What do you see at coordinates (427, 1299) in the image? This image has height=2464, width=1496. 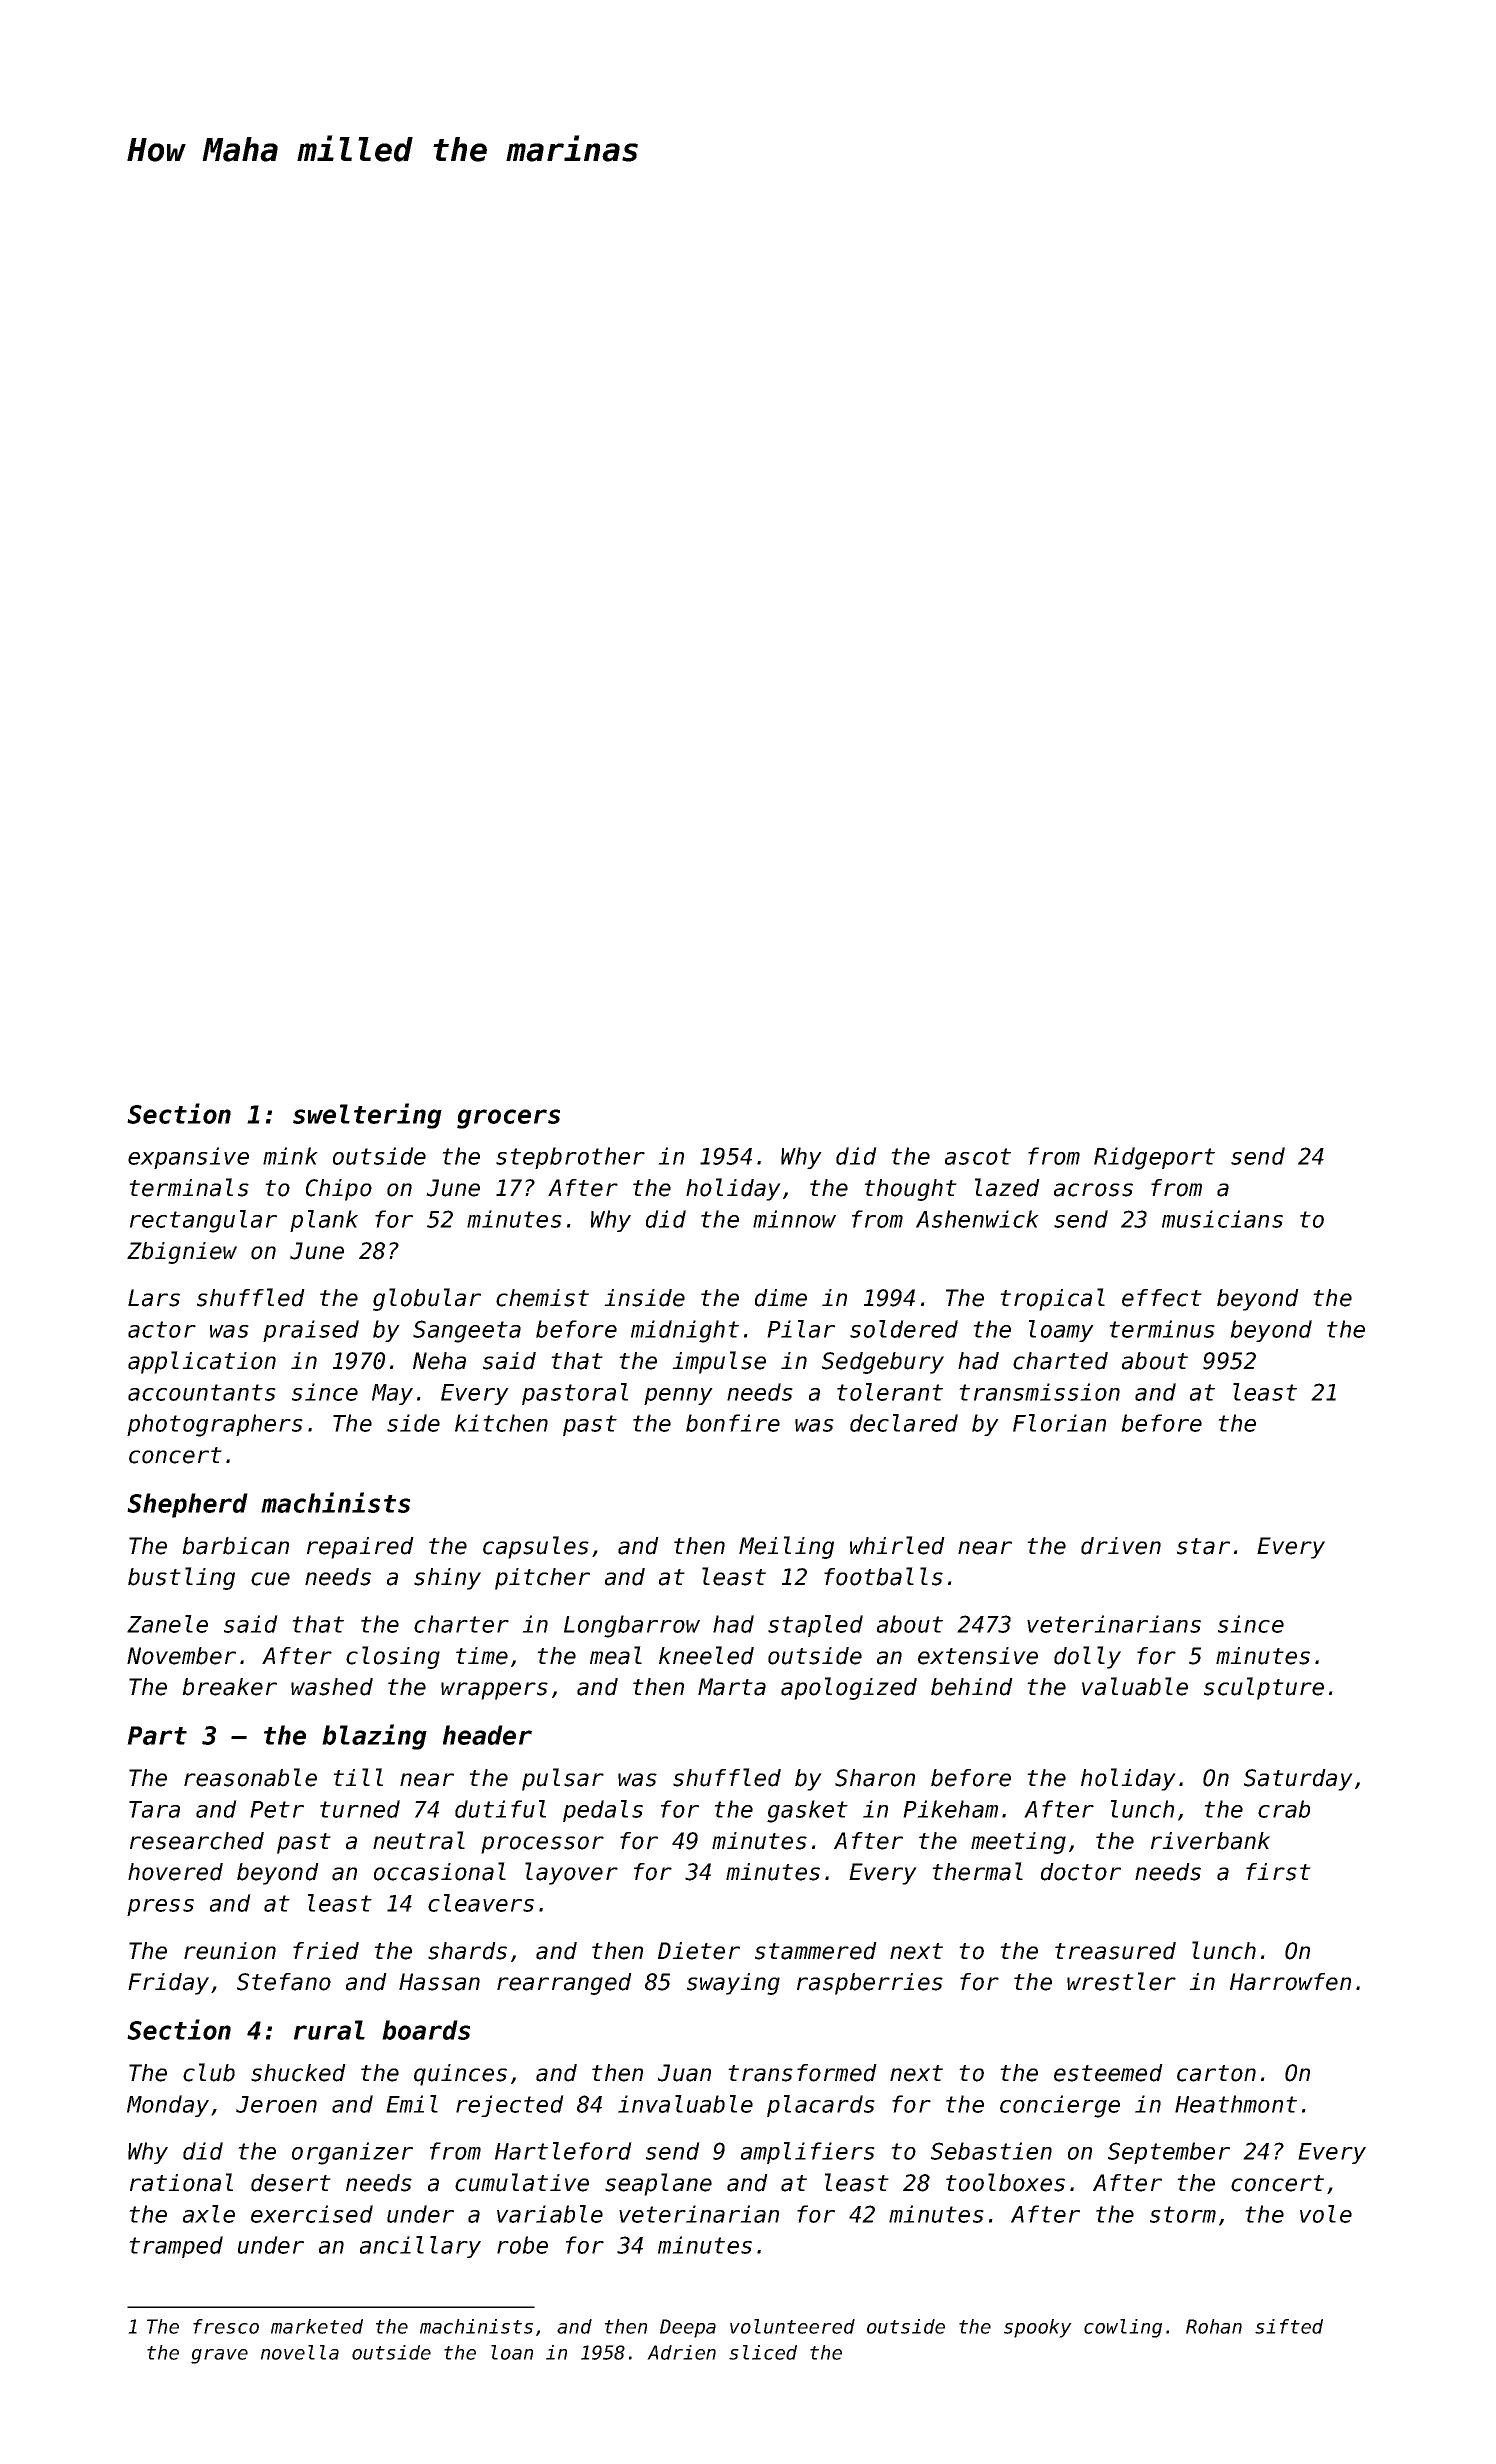 I see `globular` at bounding box center [427, 1299].
